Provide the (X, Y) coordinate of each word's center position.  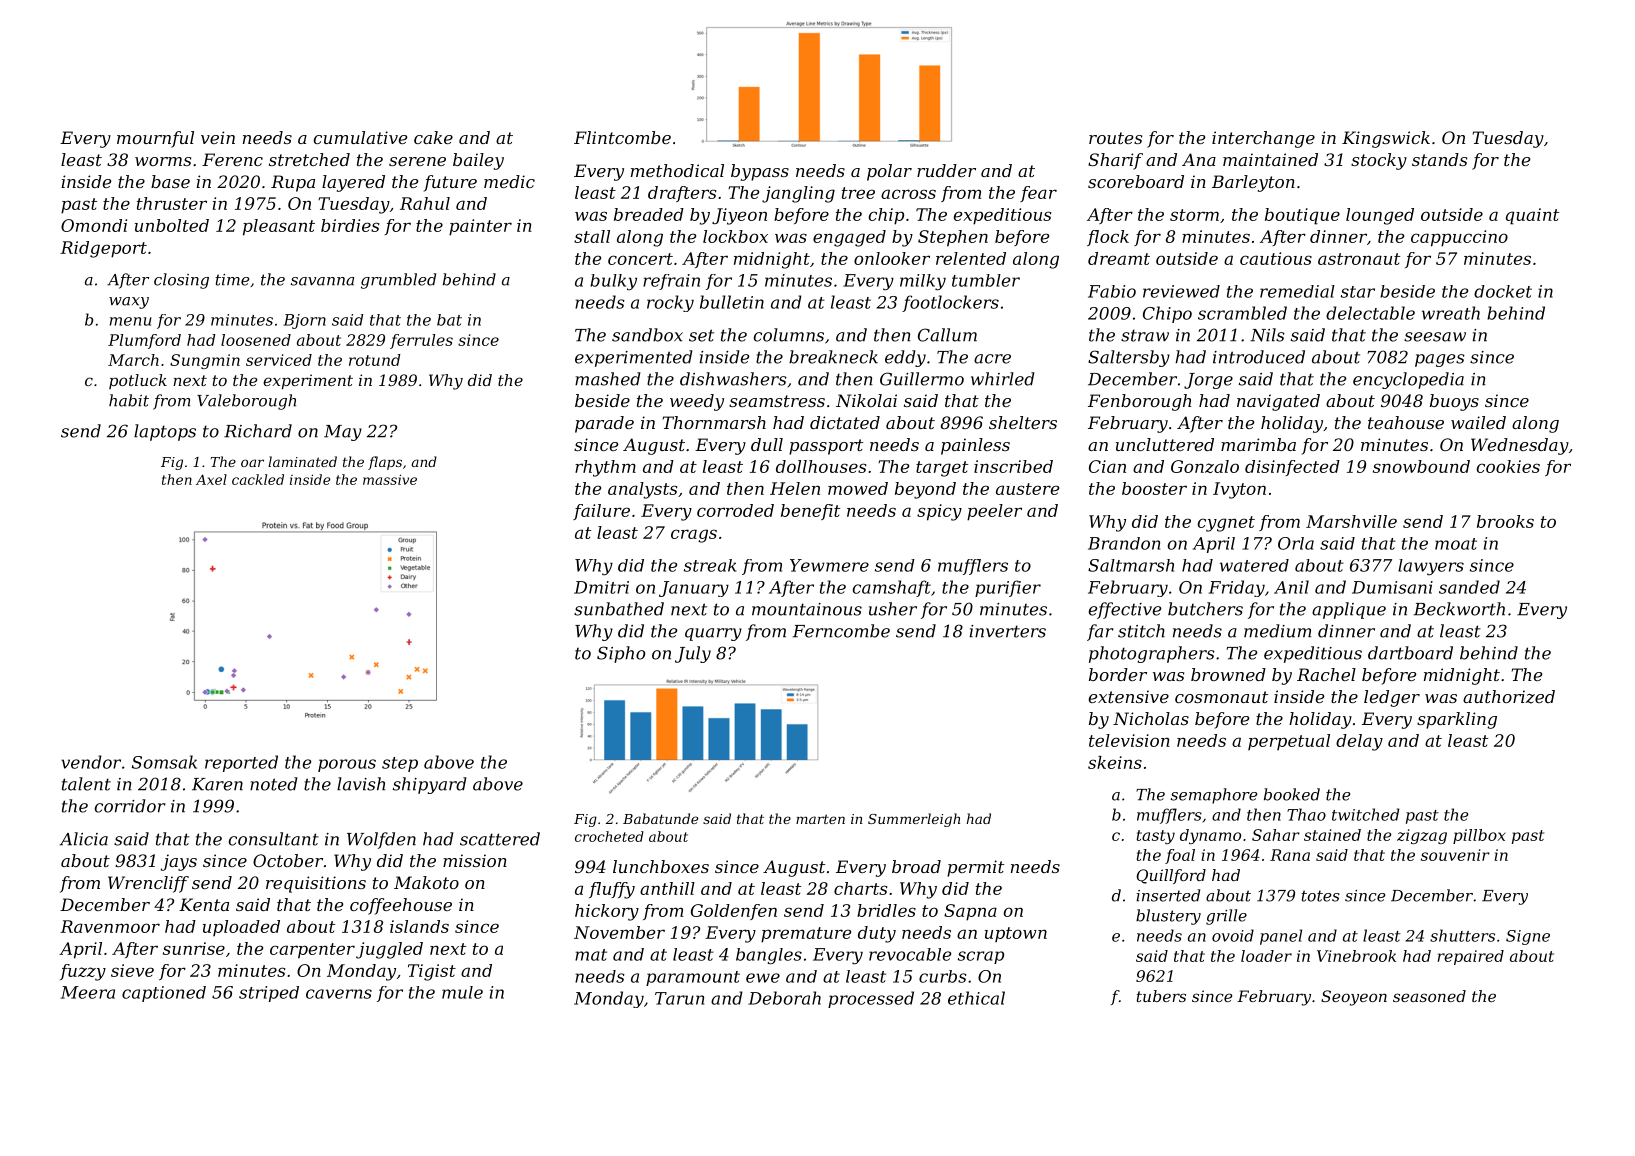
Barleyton (1253, 183)
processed (871, 999)
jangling (798, 194)
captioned (164, 994)
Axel (211, 479)
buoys (1454, 402)
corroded (735, 510)
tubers (1161, 996)
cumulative (360, 137)
